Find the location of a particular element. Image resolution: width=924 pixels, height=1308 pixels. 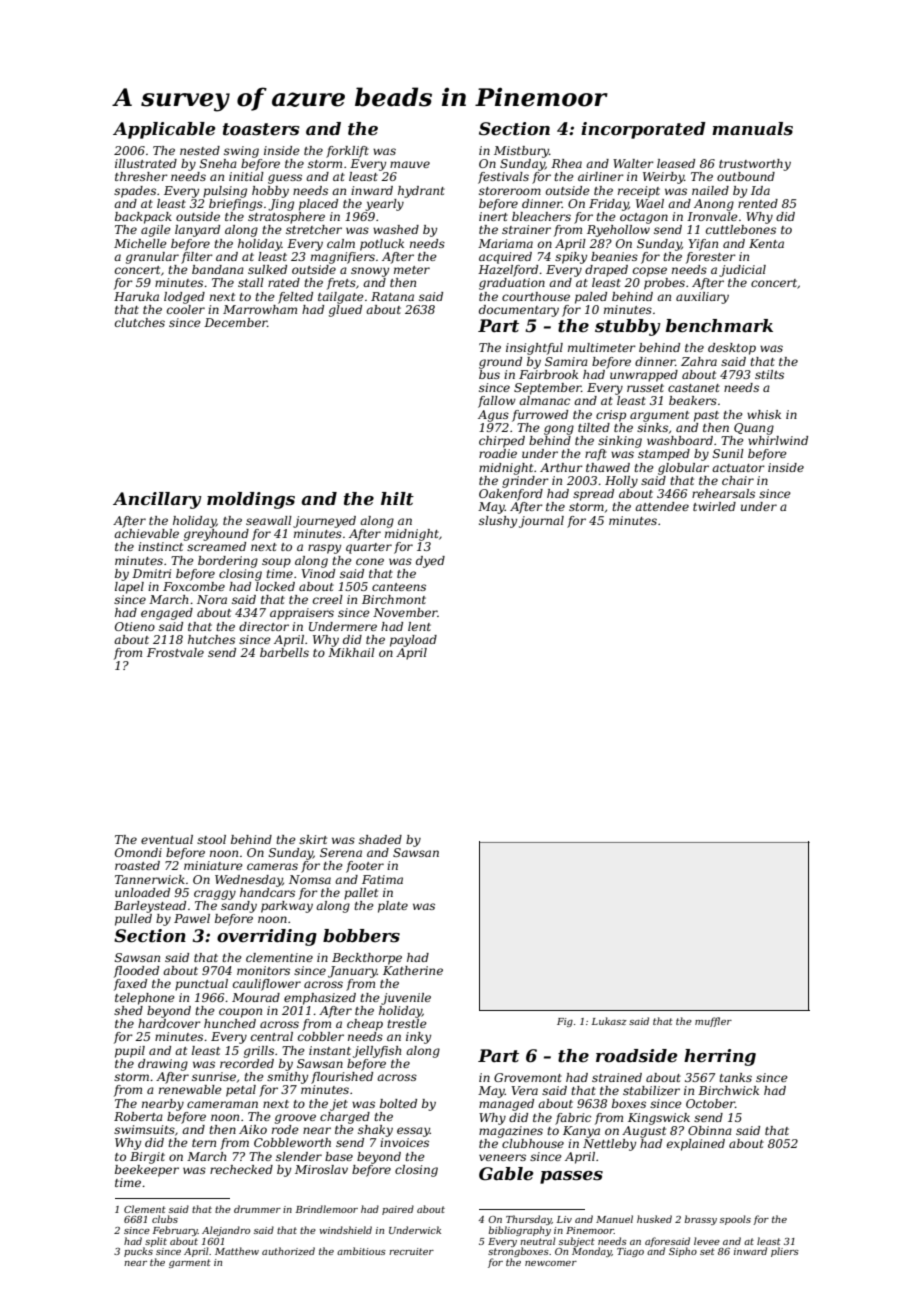

stilts is located at coordinates (769, 374).
